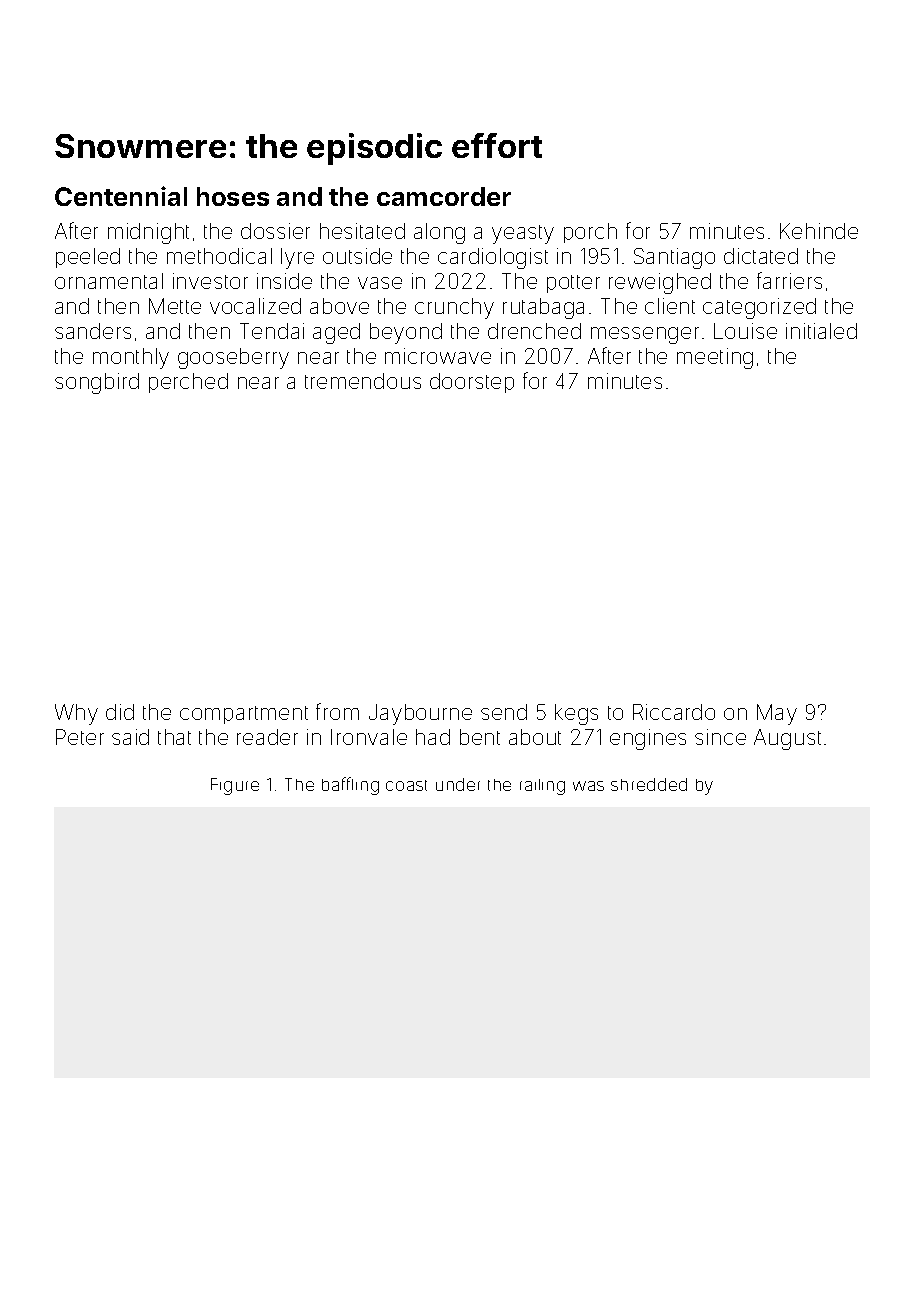 Image resolution: width=924 pixels, height=1311 pixels. I want to click on tremendous, so click(363, 381).
